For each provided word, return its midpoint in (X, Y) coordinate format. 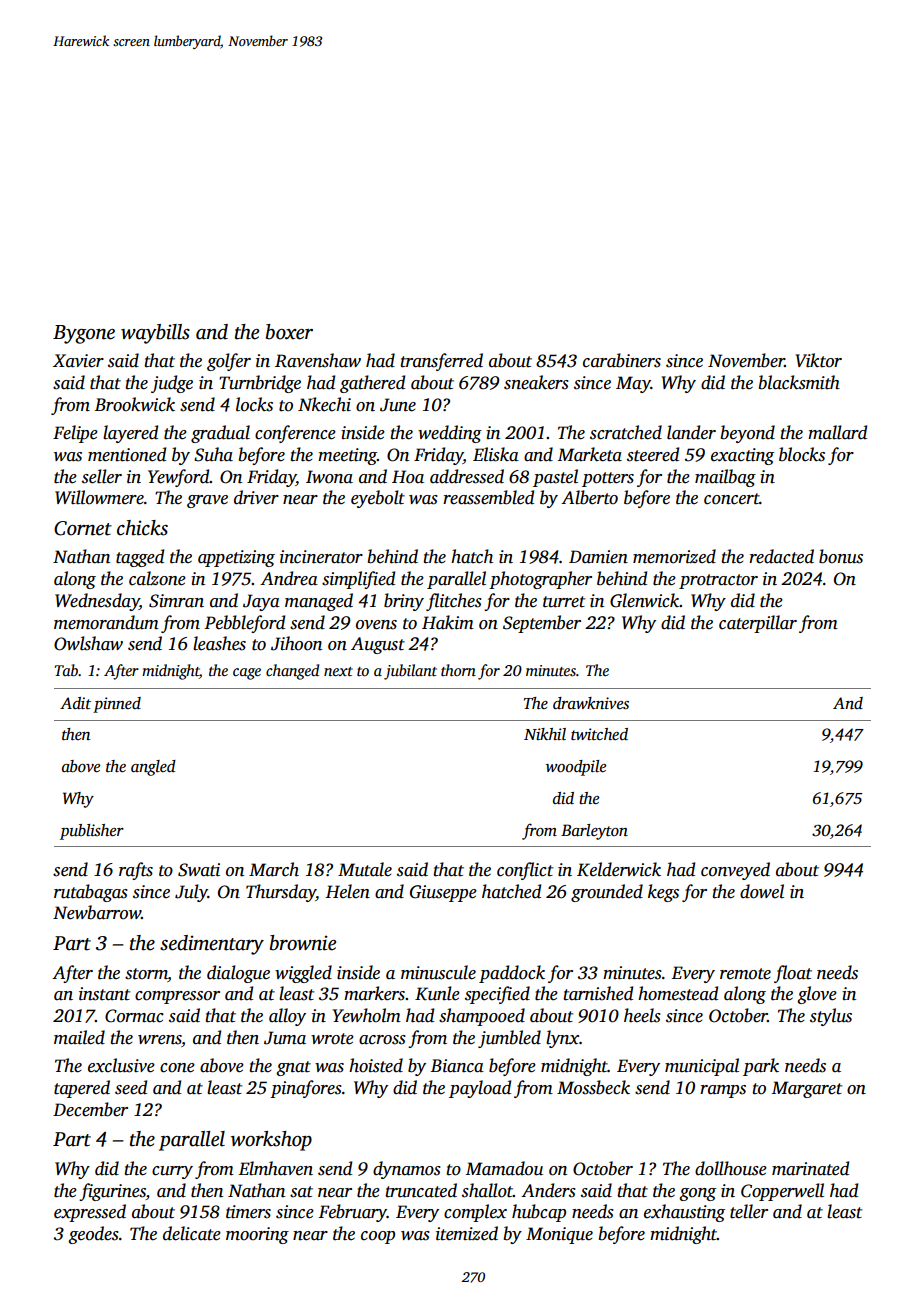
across (382, 1040)
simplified (358, 580)
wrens (159, 1040)
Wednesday (97, 602)
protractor (718, 581)
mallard (837, 432)
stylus (831, 1017)
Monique (559, 1235)
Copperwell (782, 1192)
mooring (257, 1235)
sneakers (536, 382)
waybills (155, 334)
